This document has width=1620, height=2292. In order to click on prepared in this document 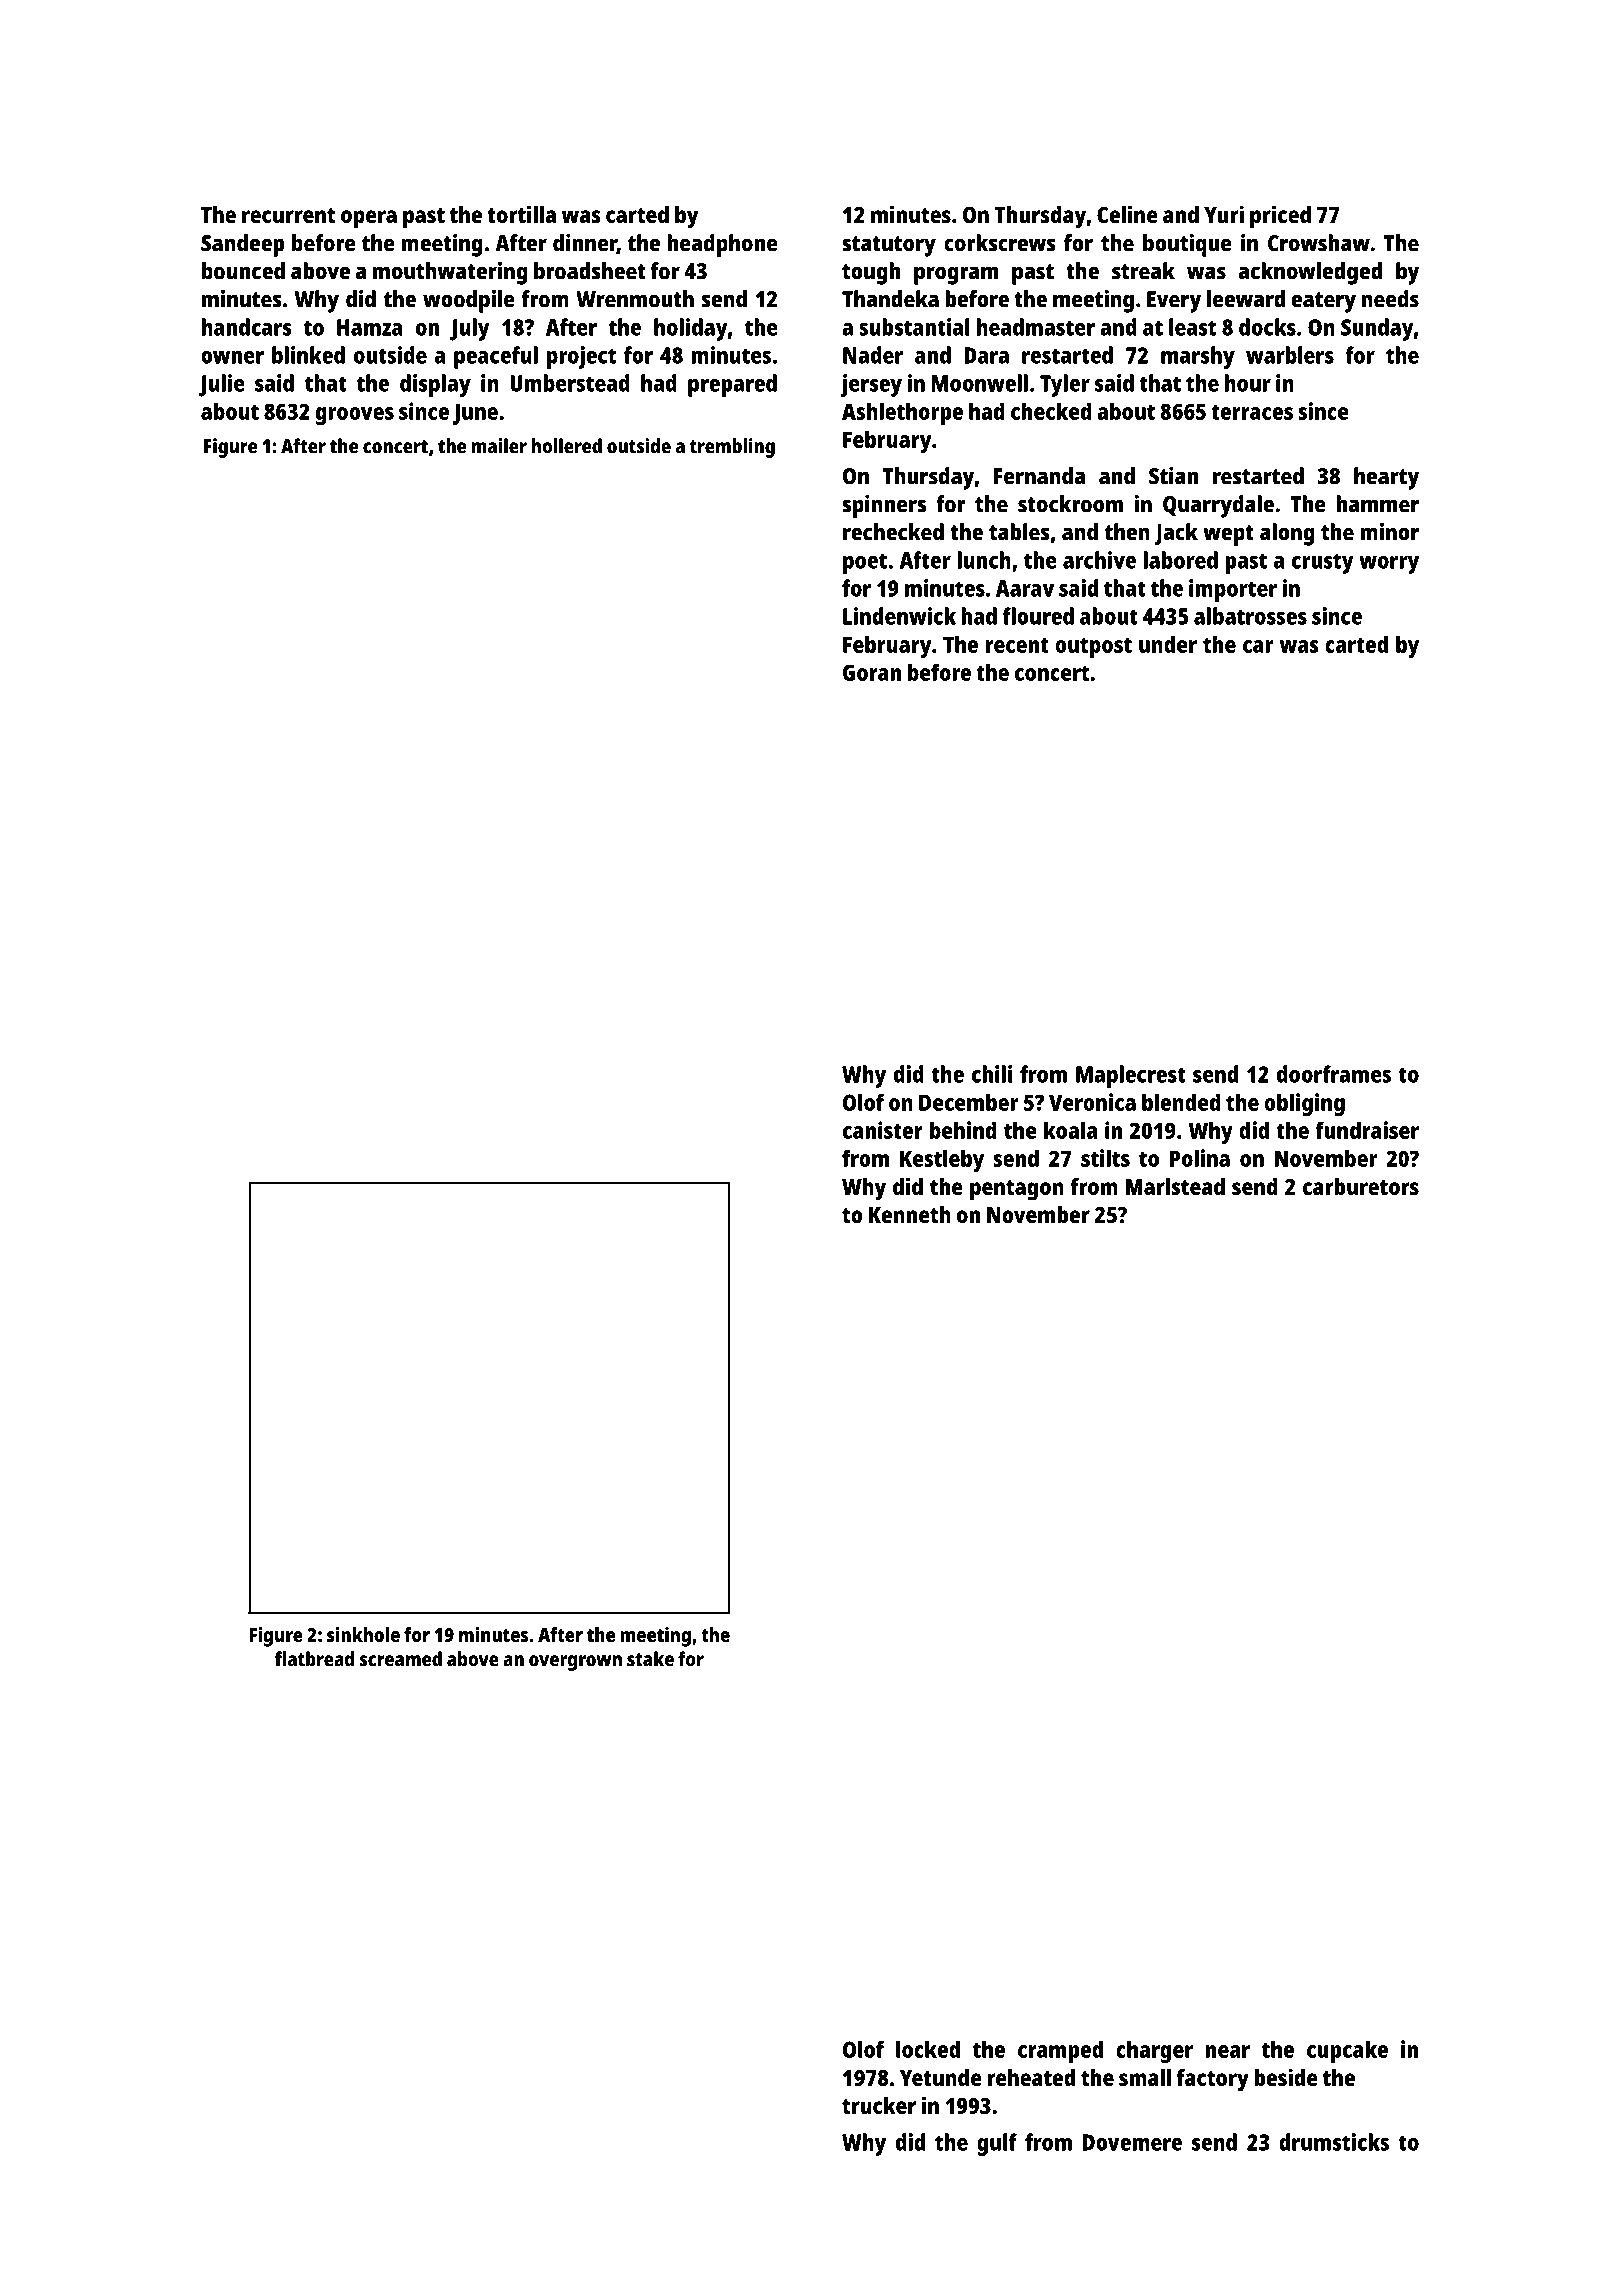, I will do `click(732, 385)`.
